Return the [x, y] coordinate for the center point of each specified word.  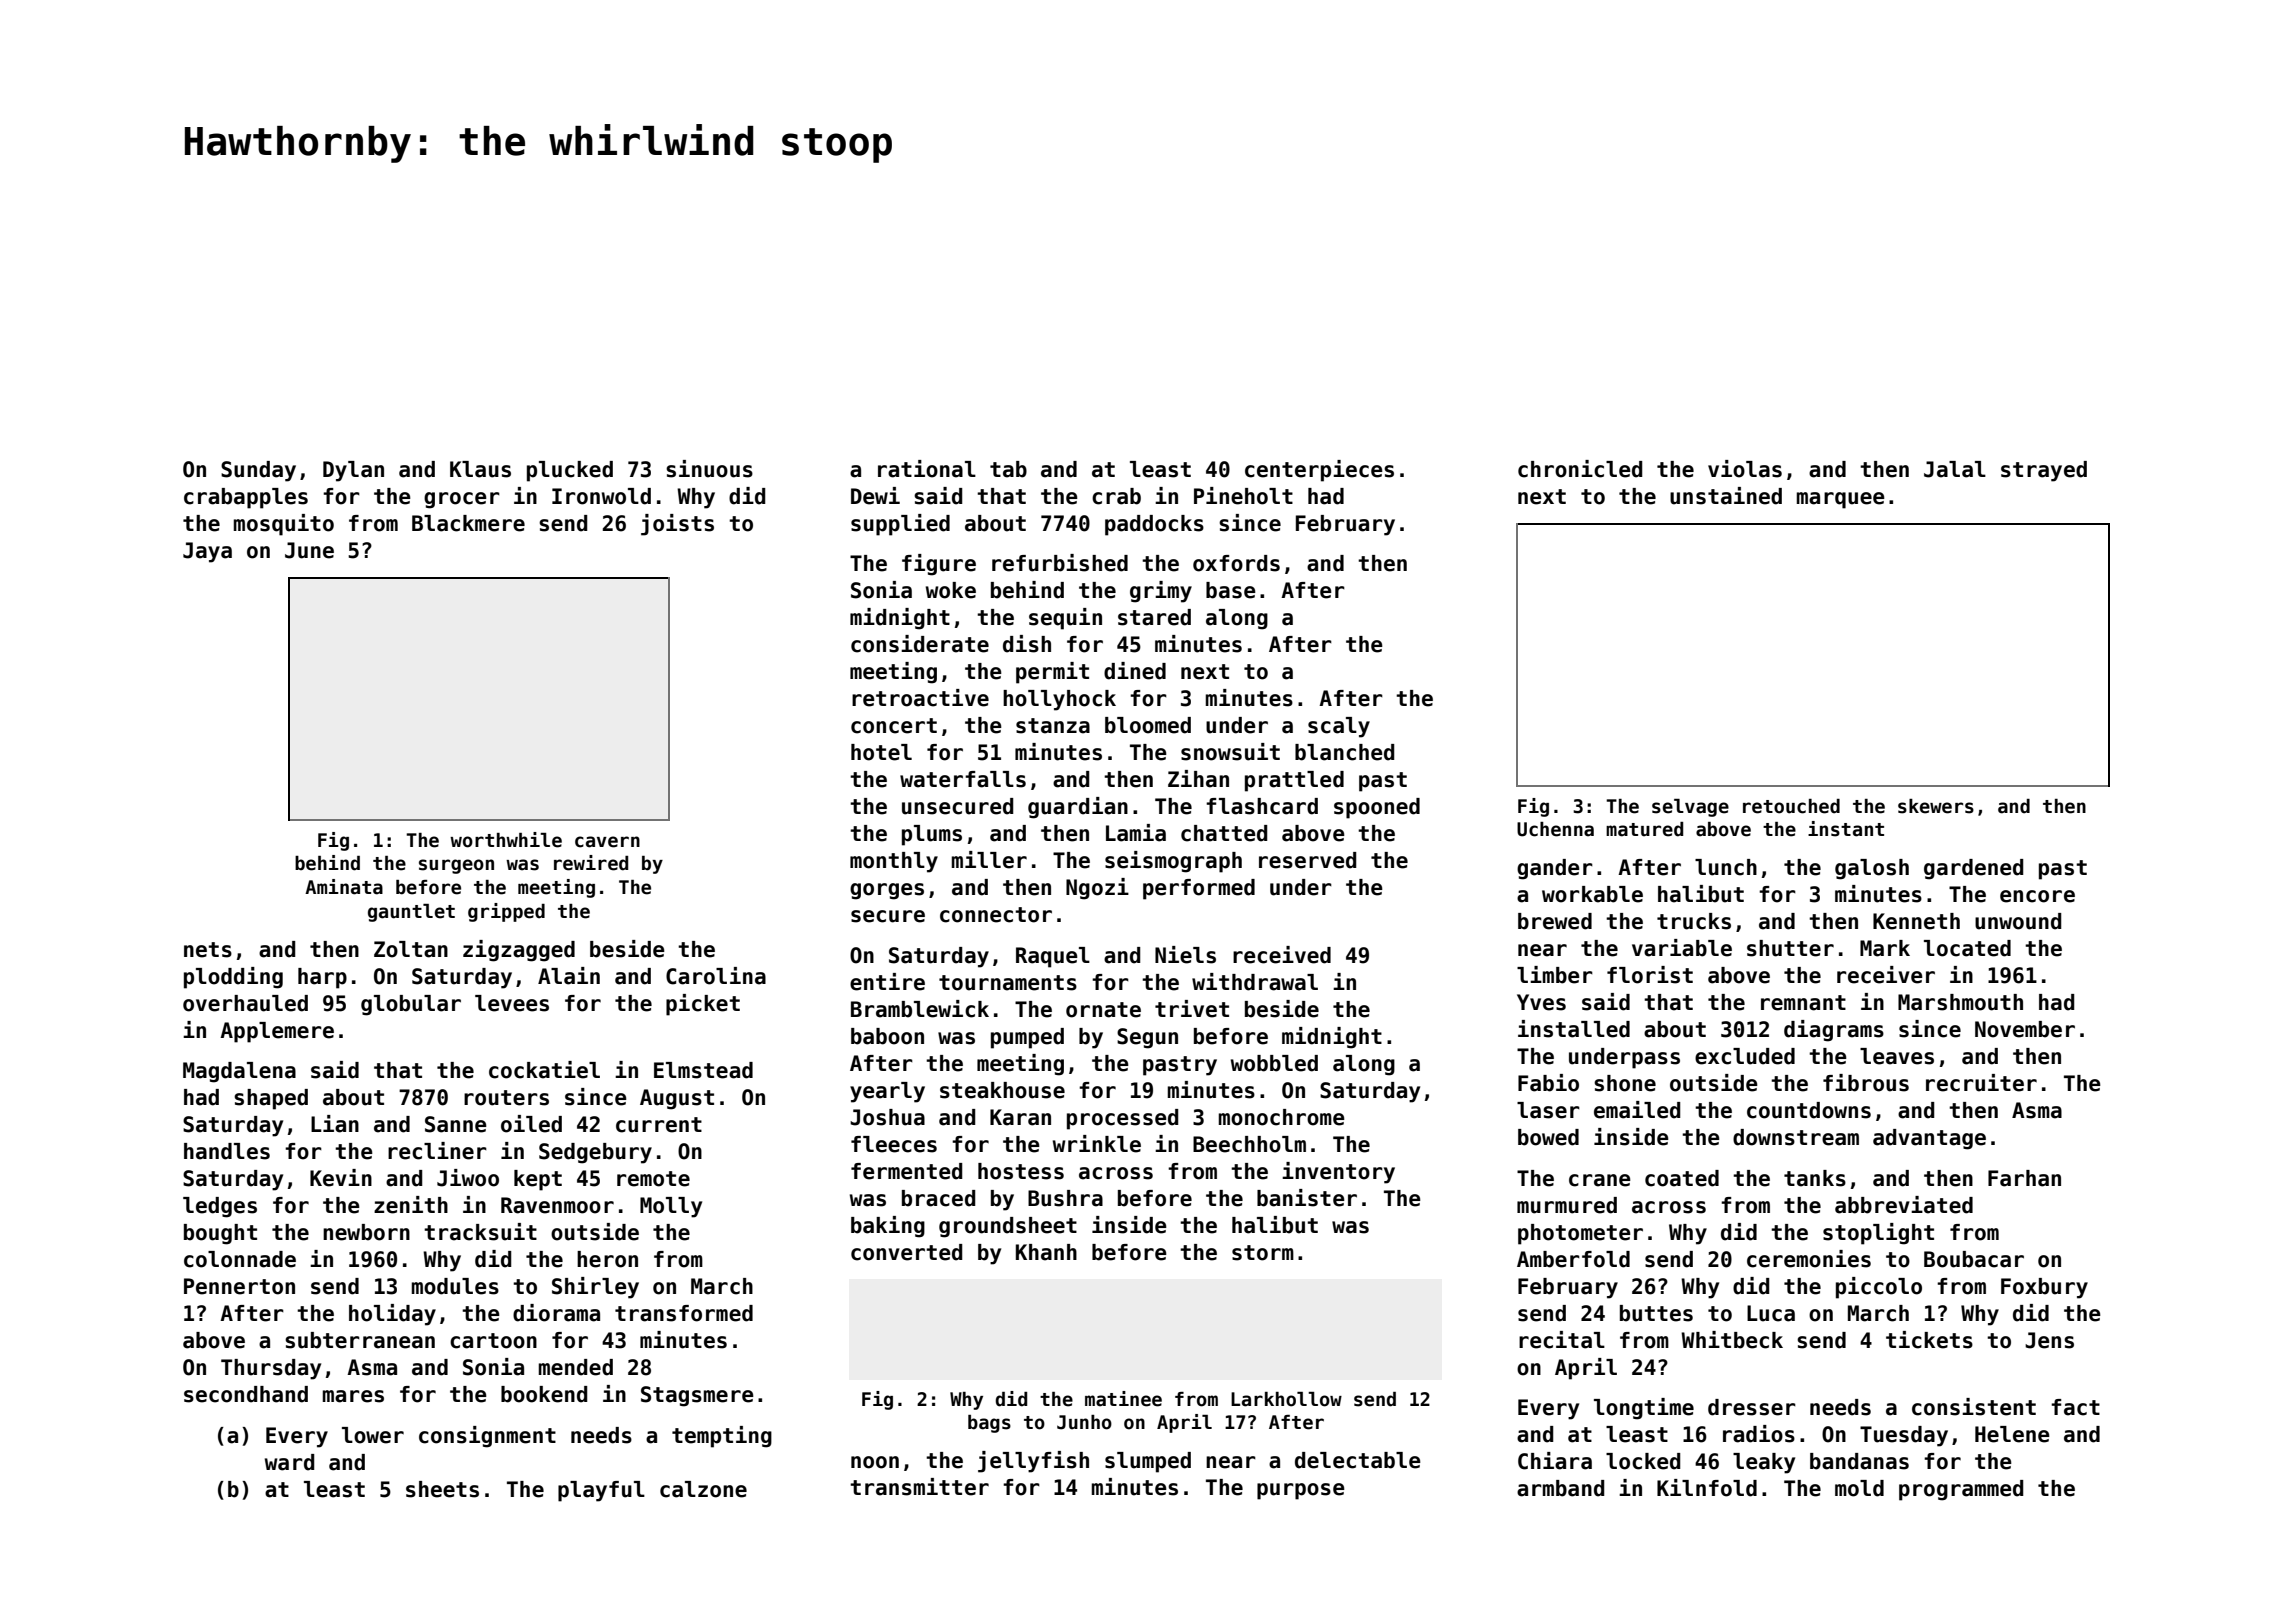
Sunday [258, 471]
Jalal [1955, 469]
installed [1574, 1029]
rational [927, 469]
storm [1263, 1253]
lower [373, 1435]
